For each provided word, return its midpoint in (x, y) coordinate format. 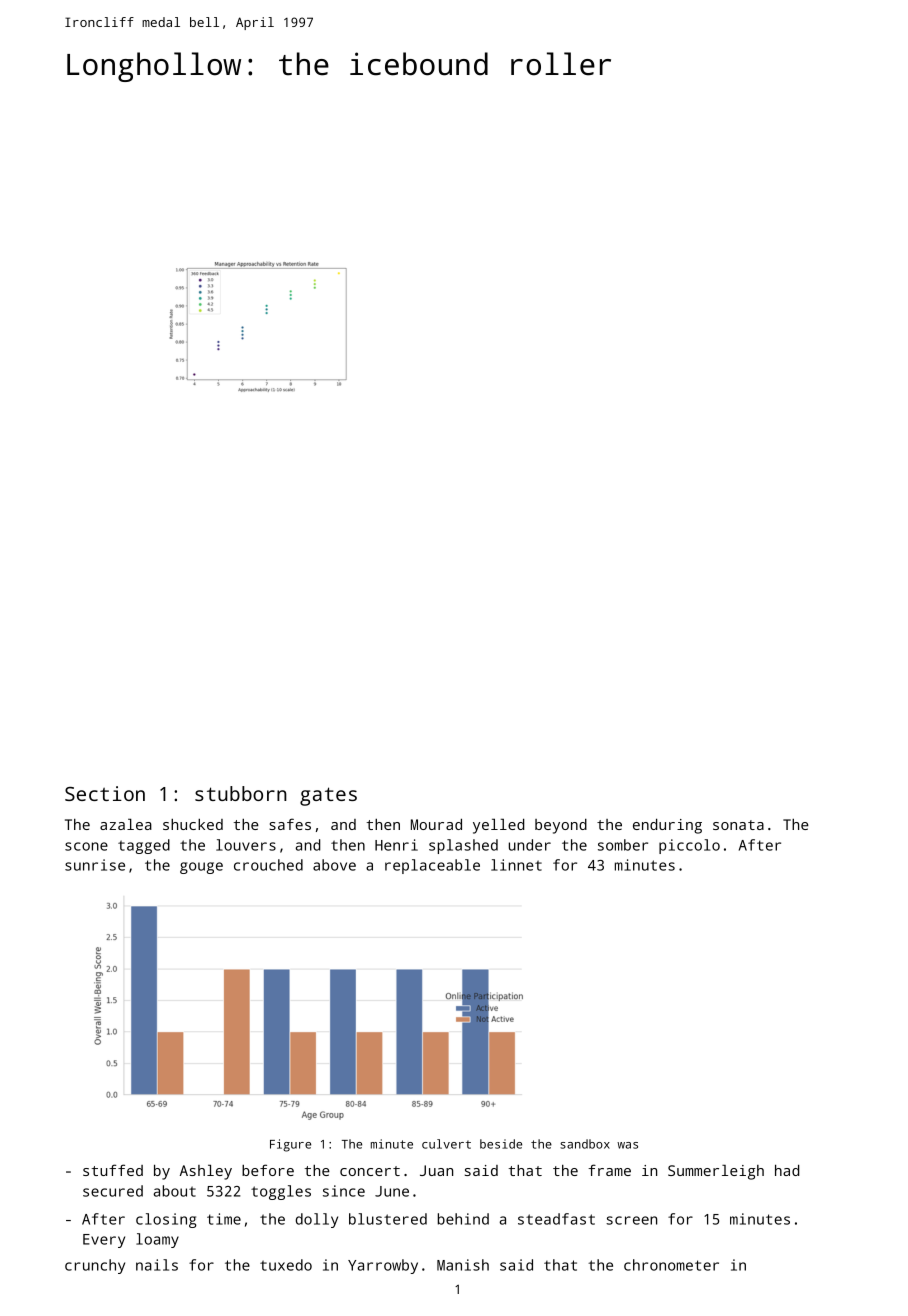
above (334, 865)
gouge (201, 868)
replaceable (432, 866)
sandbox (585, 1144)
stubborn (241, 793)
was (627, 1145)
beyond (561, 826)
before (268, 1170)
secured (113, 1191)
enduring (667, 826)
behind (463, 1219)
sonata (738, 825)
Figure (290, 1145)
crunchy (95, 1266)
